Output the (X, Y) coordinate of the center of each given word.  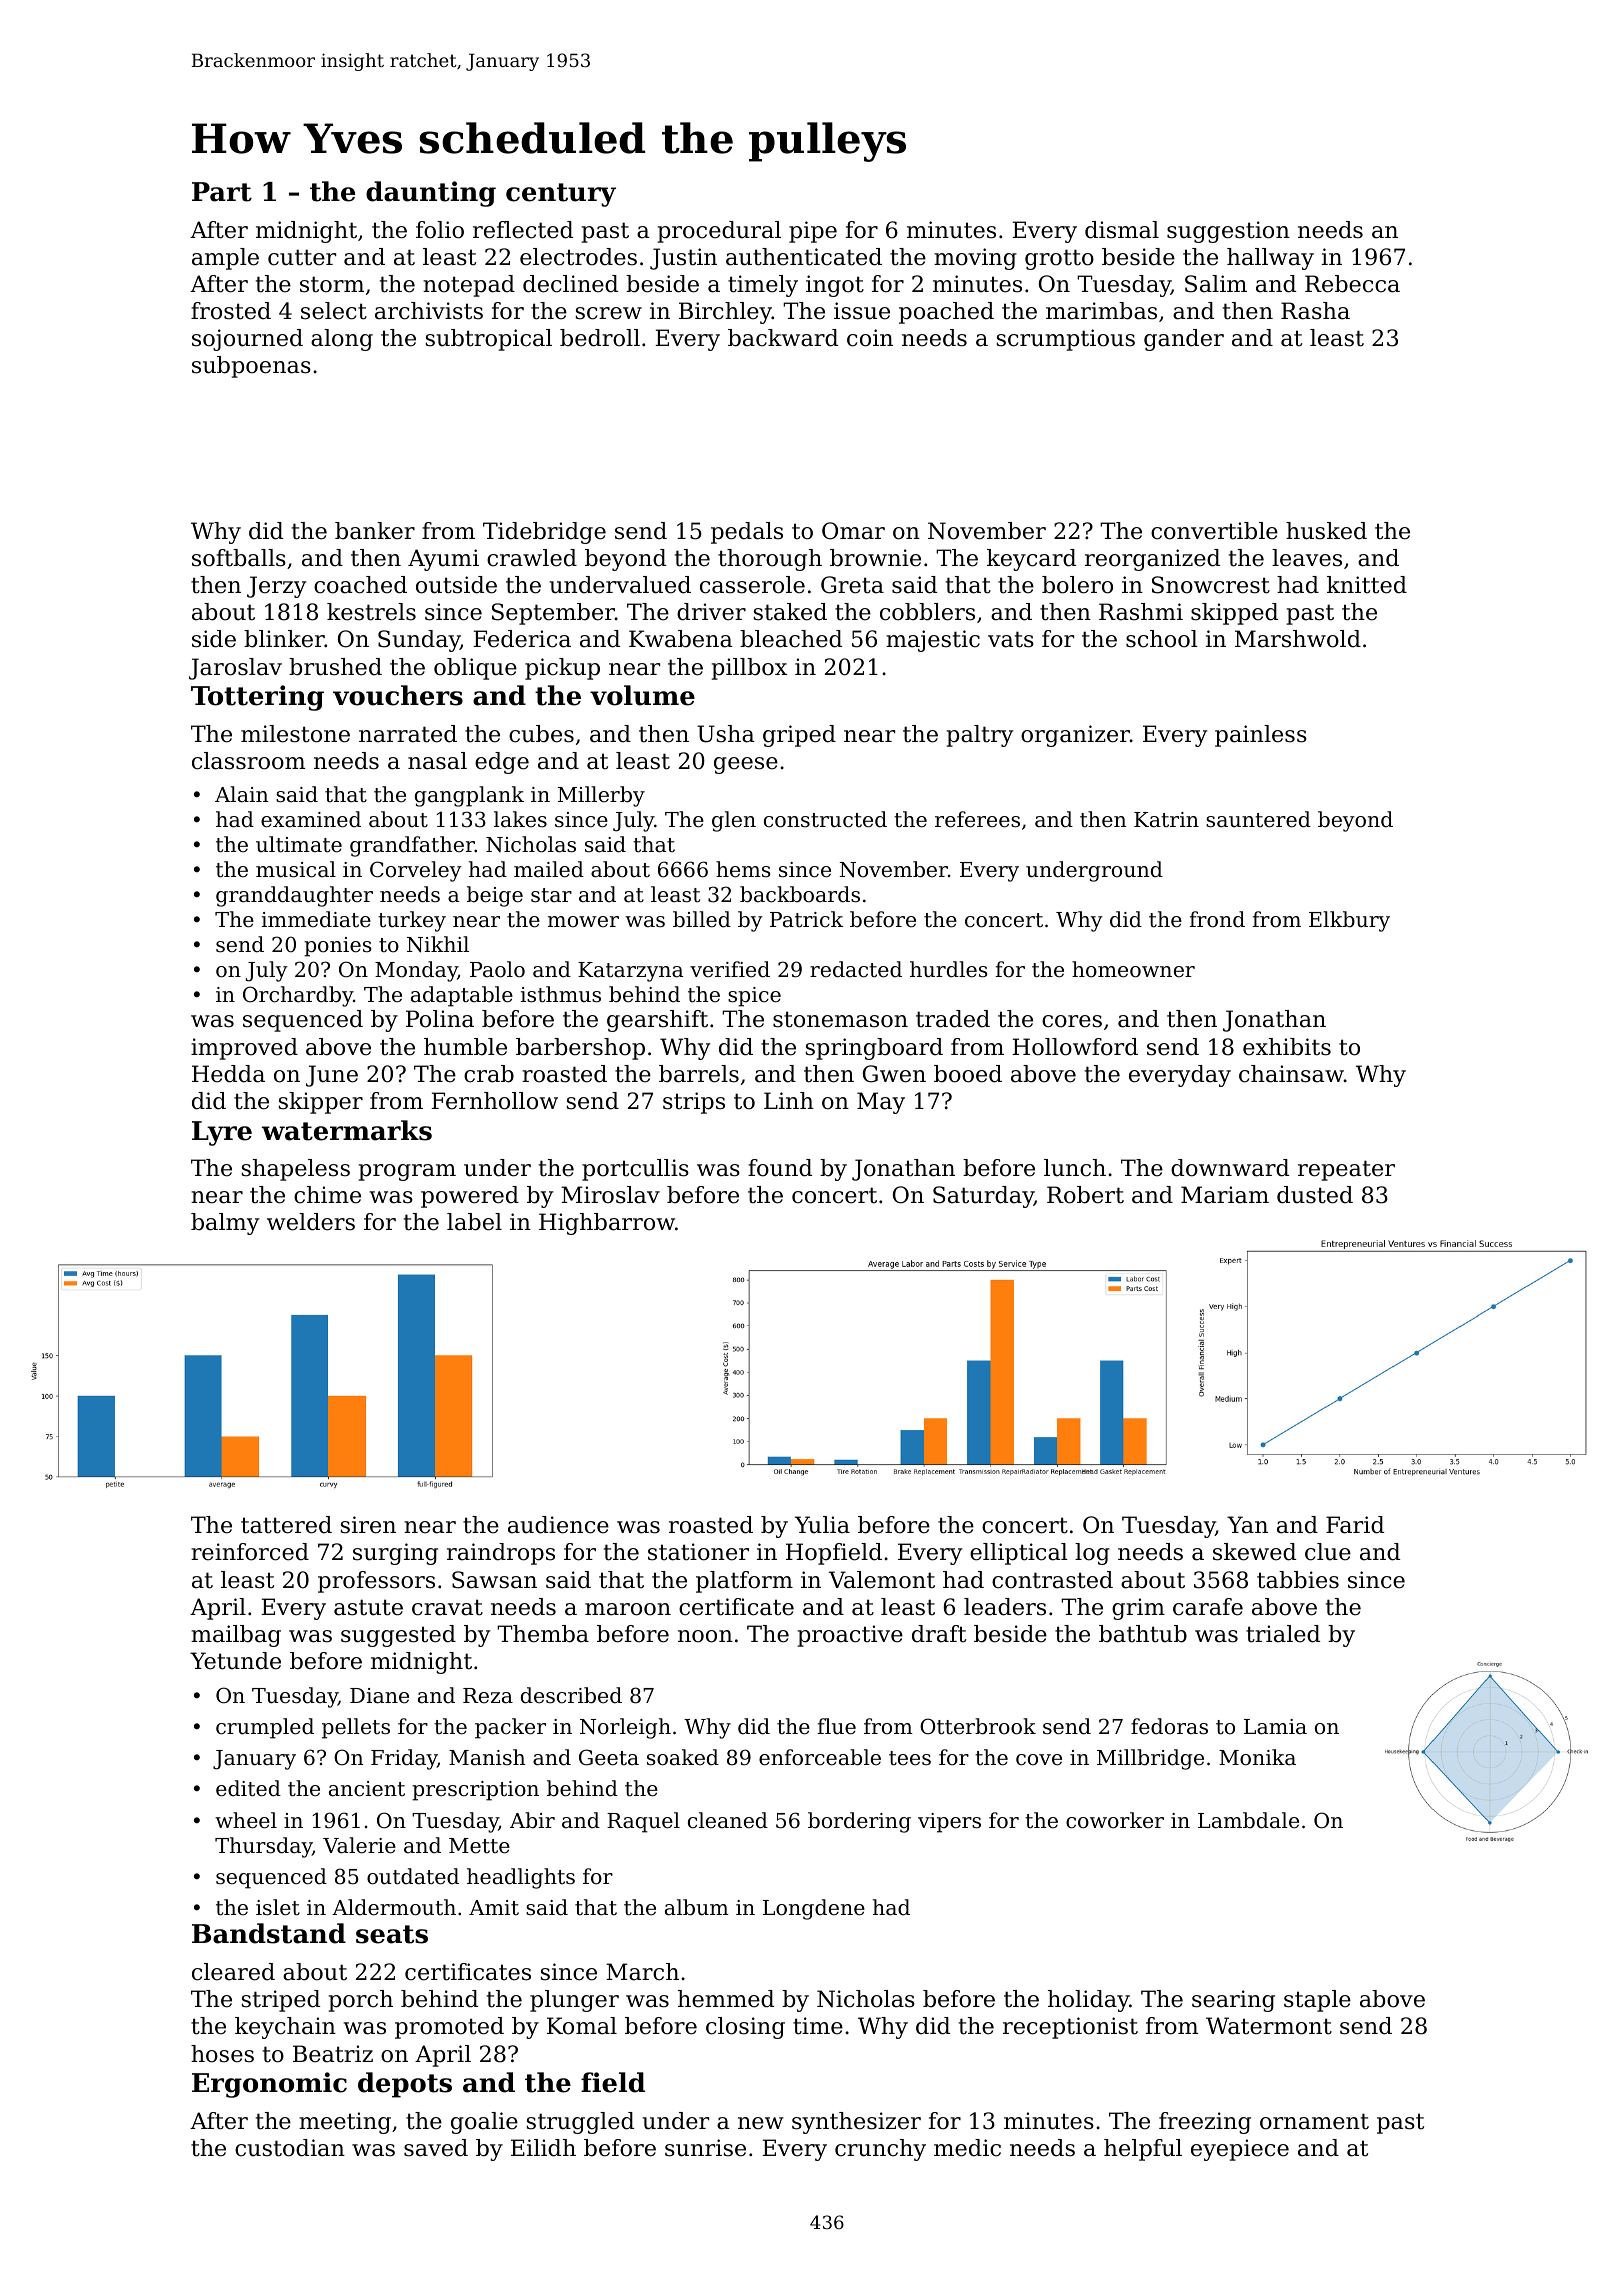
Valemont (882, 1580)
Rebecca (1352, 284)
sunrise (705, 2148)
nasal (437, 761)
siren (368, 1525)
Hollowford (1075, 1047)
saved (436, 2148)
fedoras (1169, 1726)
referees (977, 819)
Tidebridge (544, 533)
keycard (1031, 560)
